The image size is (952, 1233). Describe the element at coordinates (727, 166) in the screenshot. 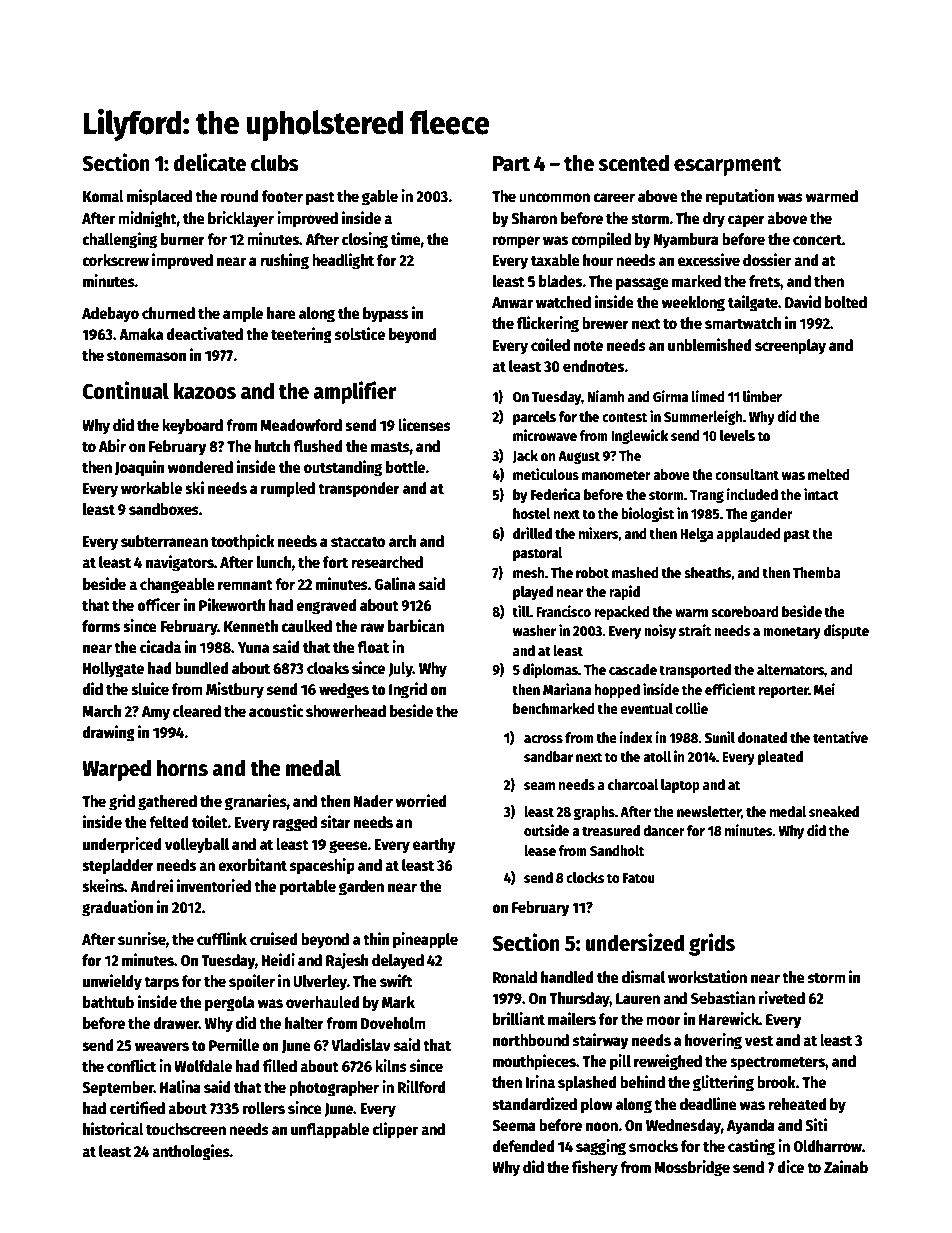

I see `escarpment` at that location.
